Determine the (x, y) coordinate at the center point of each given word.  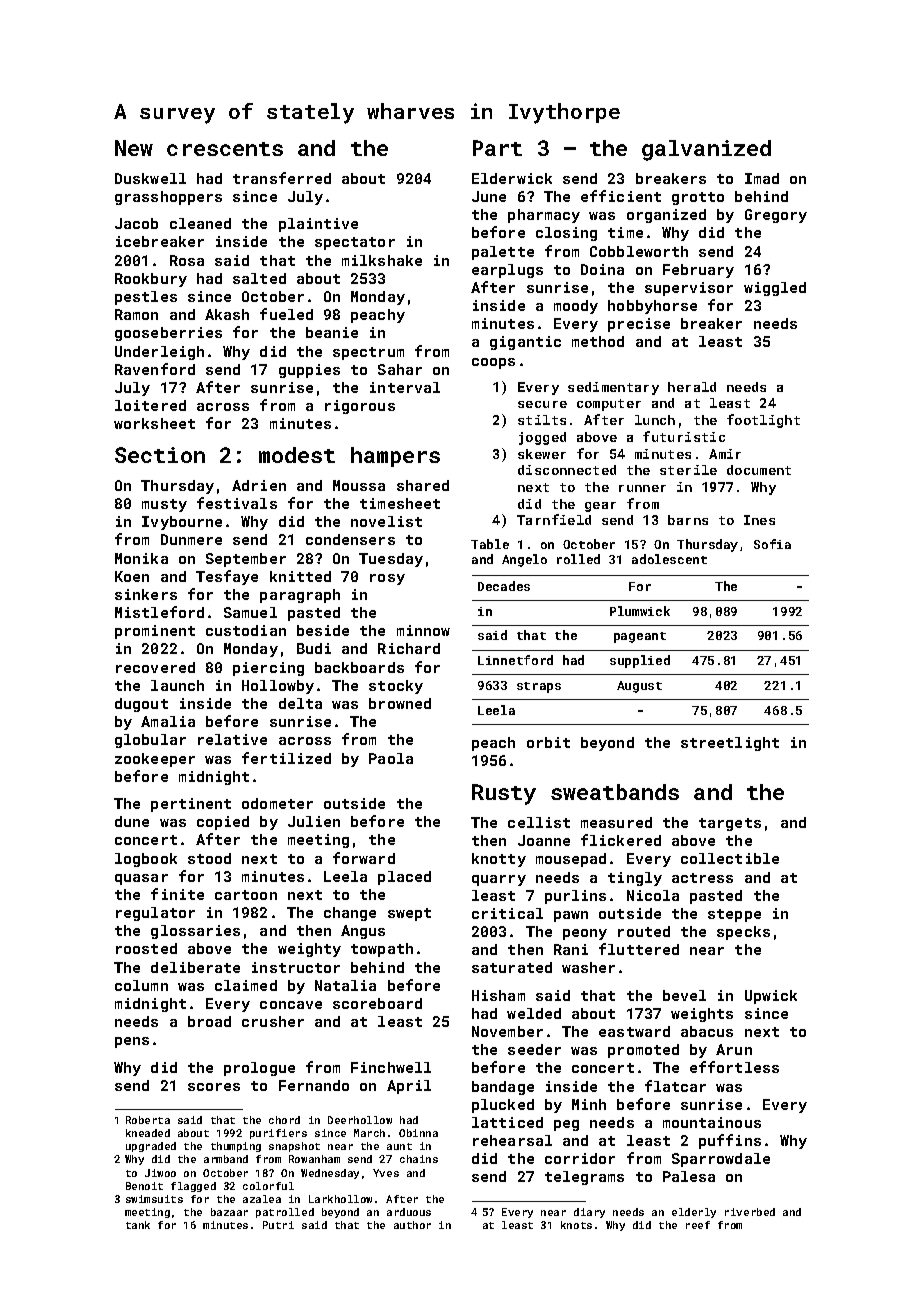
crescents (225, 149)
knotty (499, 860)
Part (497, 148)
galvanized (706, 150)
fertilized (286, 758)
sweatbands (615, 792)
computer (609, 405)
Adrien (259, 485)
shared (423, 485)
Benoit (144, 1186)
